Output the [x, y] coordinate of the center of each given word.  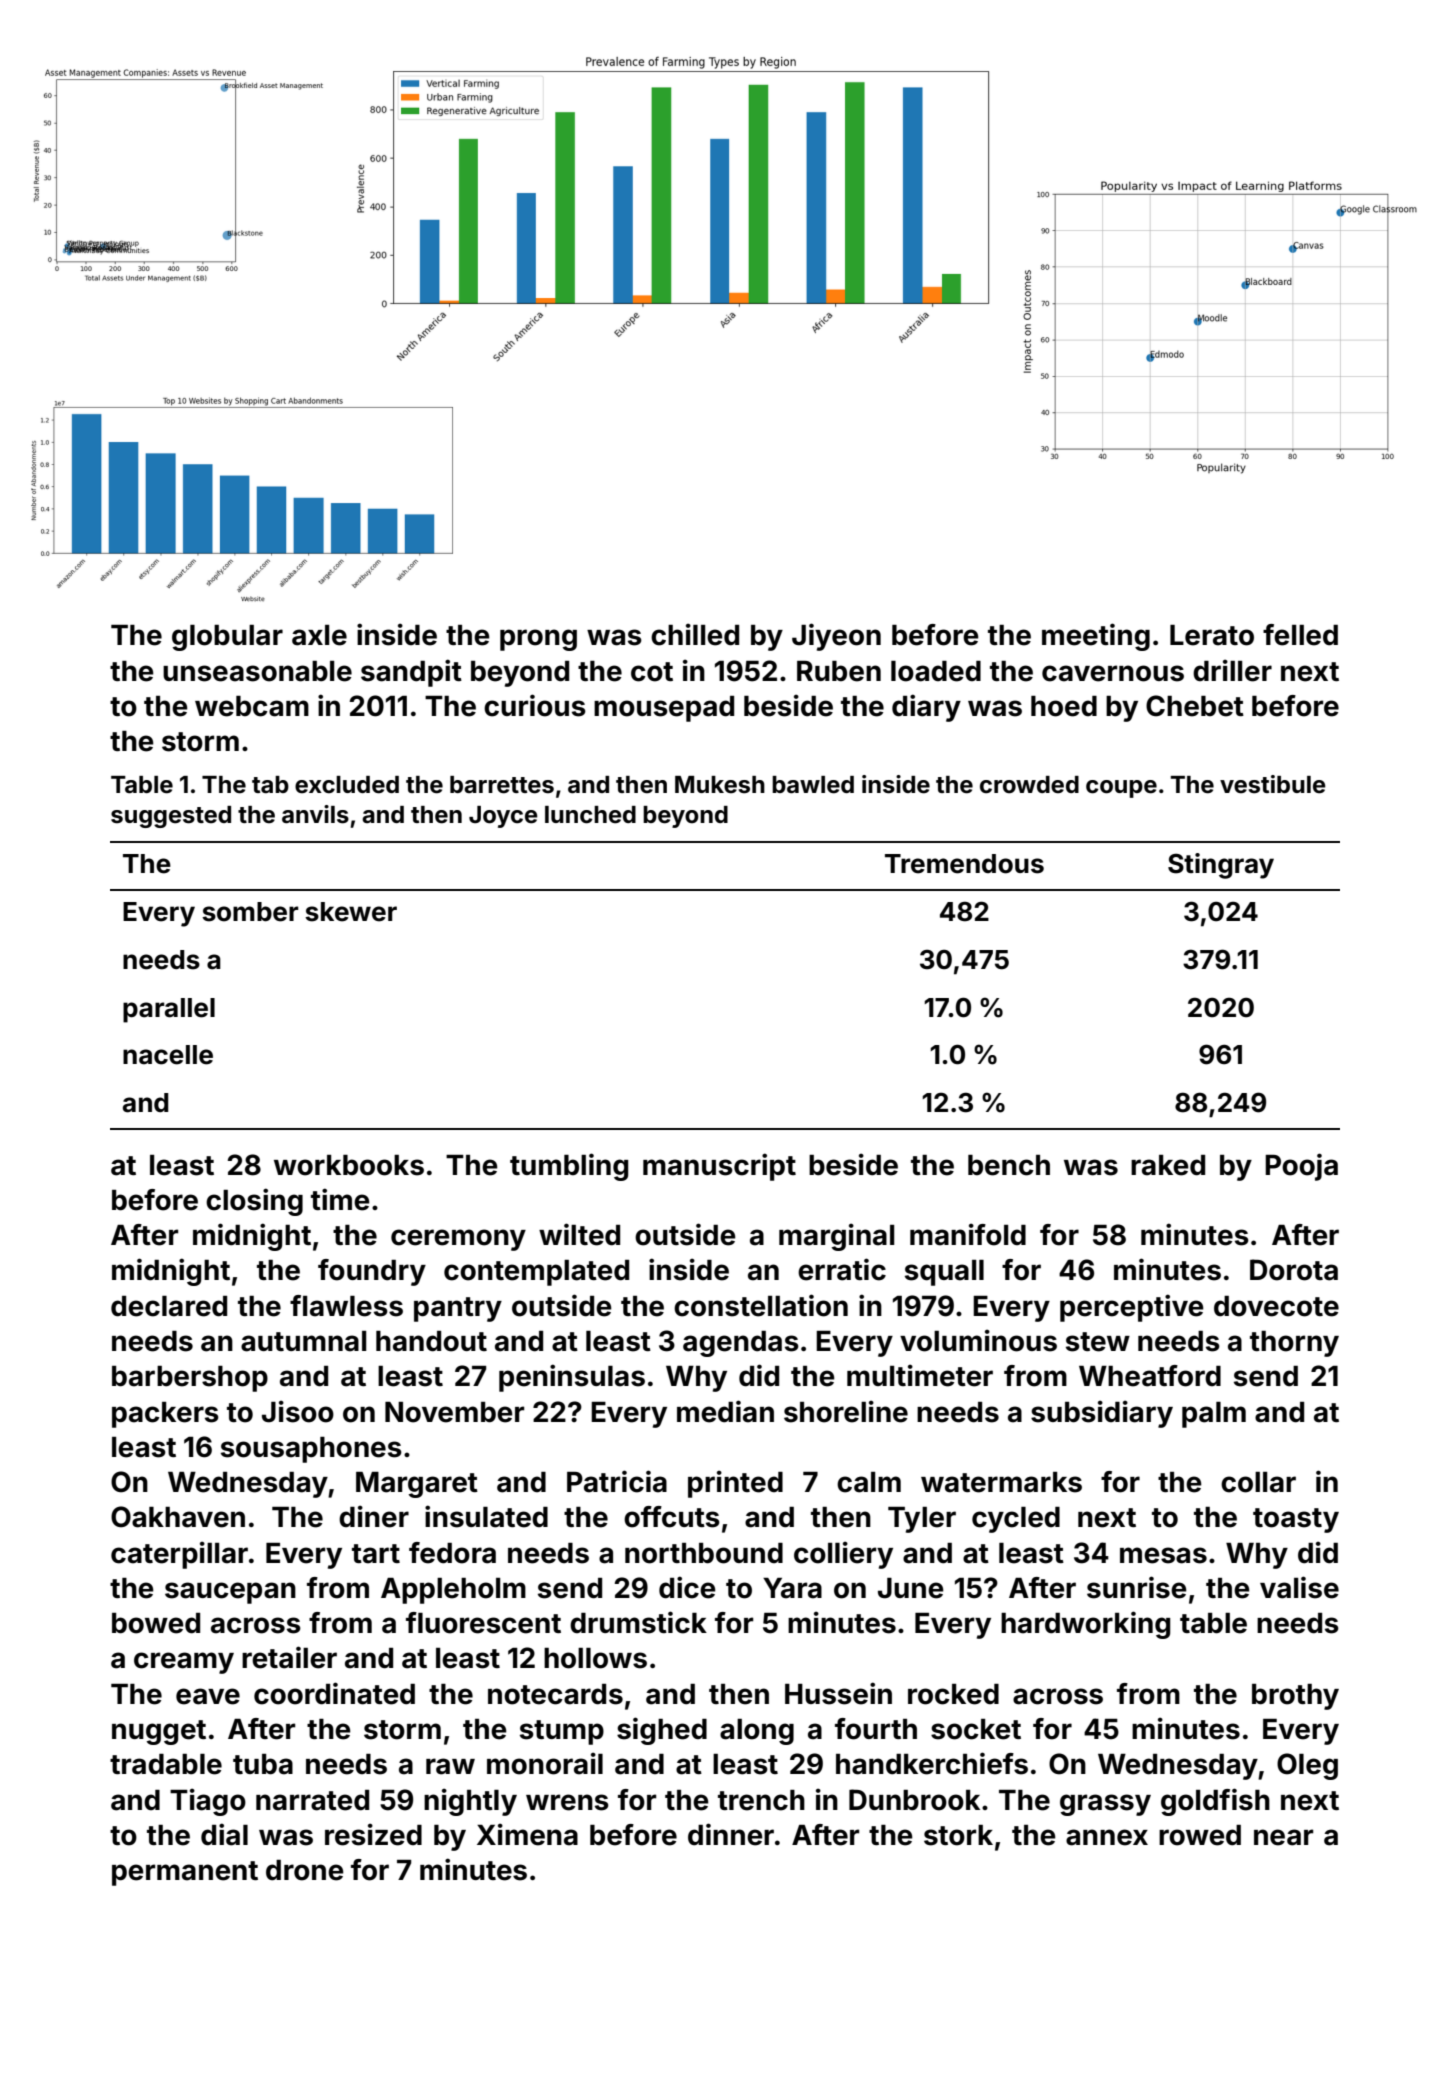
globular [227, 638]
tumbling [569, 1167]
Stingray [1221, 866]
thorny [1294, 1344]
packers [165, 1415]
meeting [1096, 637]
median [725, 1411]
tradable [166, 1764]
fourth [876, 1729]
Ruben [839, 671]
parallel [169, 1010]
